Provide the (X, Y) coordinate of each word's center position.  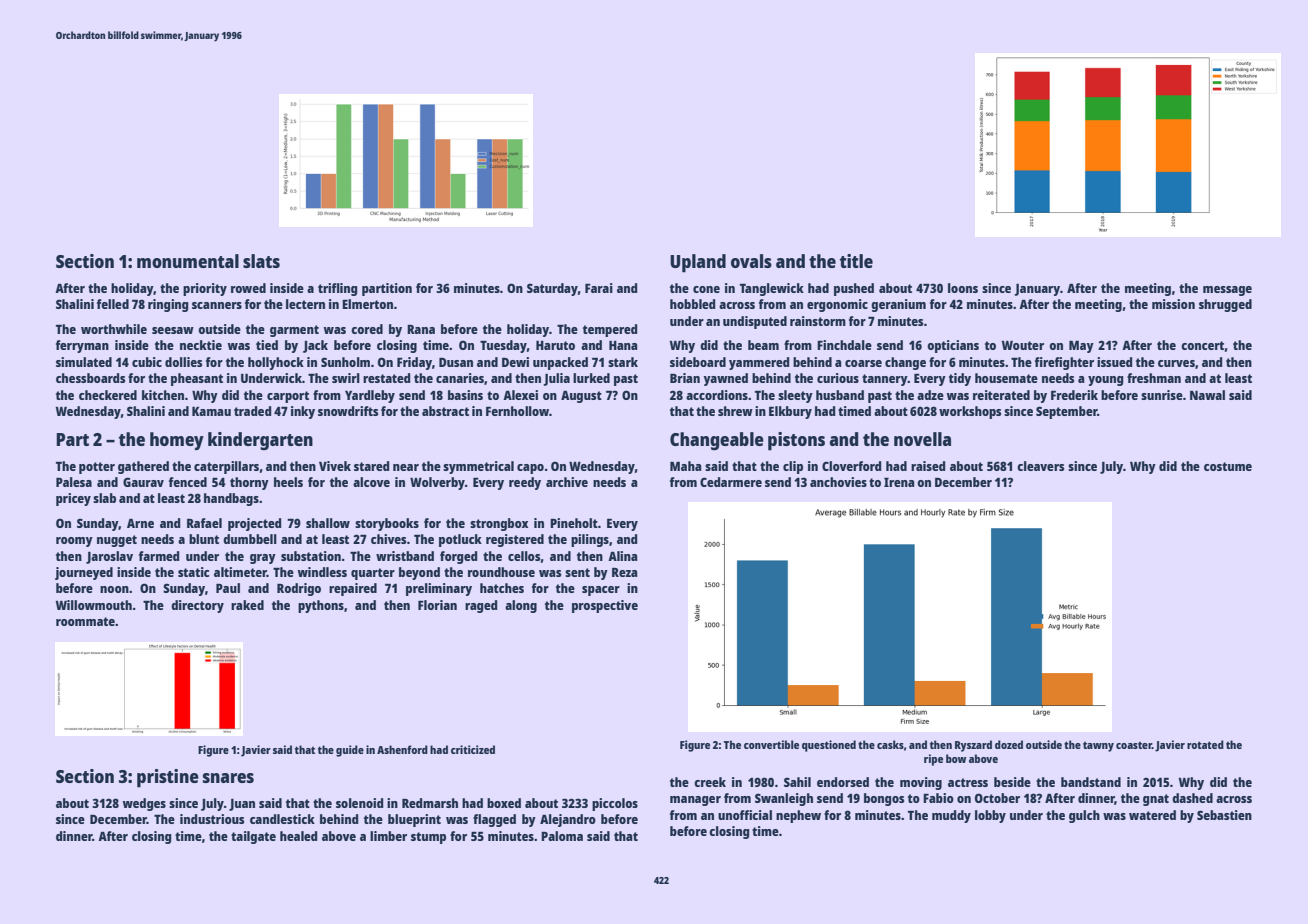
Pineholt (574, 523)
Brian (685, 378)
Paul (228, 588)
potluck (460, 540)
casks (890, 744)
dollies (183, 362)
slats (261, 261)
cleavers (1040, 466)
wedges (144, 804)
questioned (829, 746)
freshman (1154, 378)
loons (963, 288)
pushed (854, 289)
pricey (73, 499)
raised (928, 466)
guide (350, 751)
